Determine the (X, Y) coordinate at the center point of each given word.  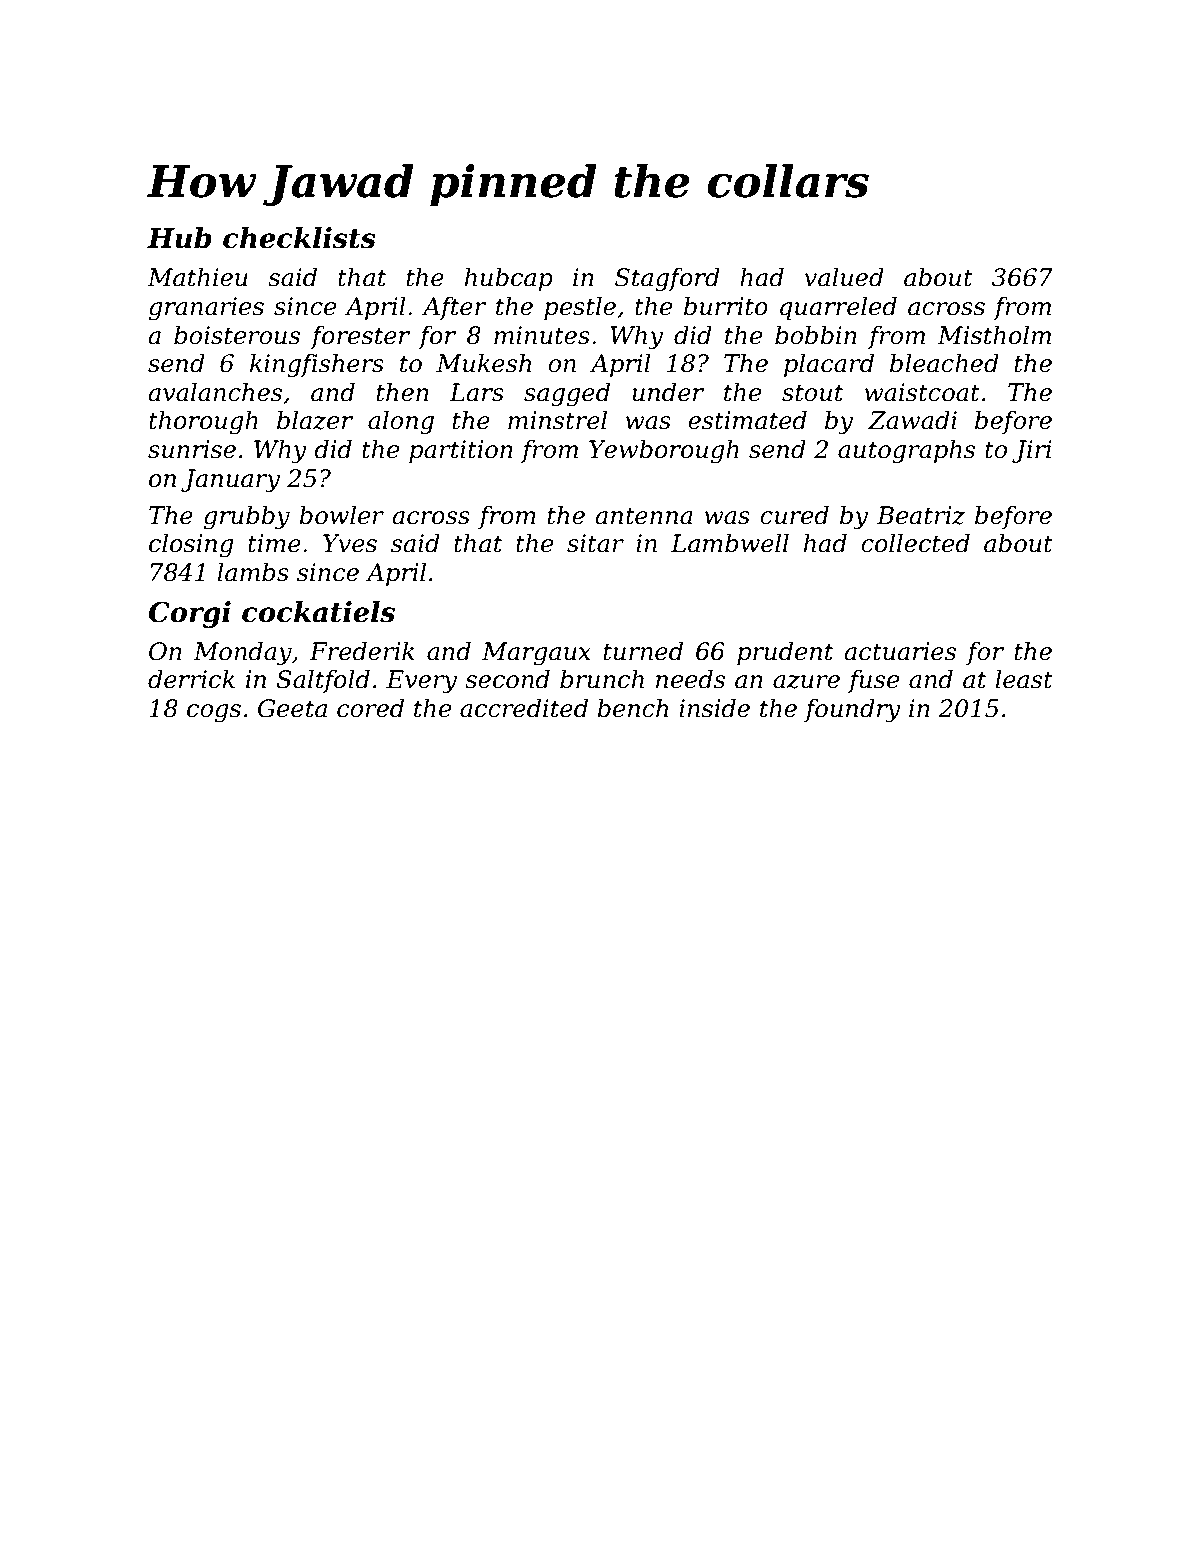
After (454, 308)
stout (812, 393)
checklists (299, 238)
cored (370, 708)
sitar (595, 543)
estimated (747, 420)
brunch (602, 679)
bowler (341, 515)
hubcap (509, 279)
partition (461, 451)
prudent (785, 653)
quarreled (838, 308)
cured (794, 515)
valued (844, 277)
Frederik (362, 651)
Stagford (667, 279)
